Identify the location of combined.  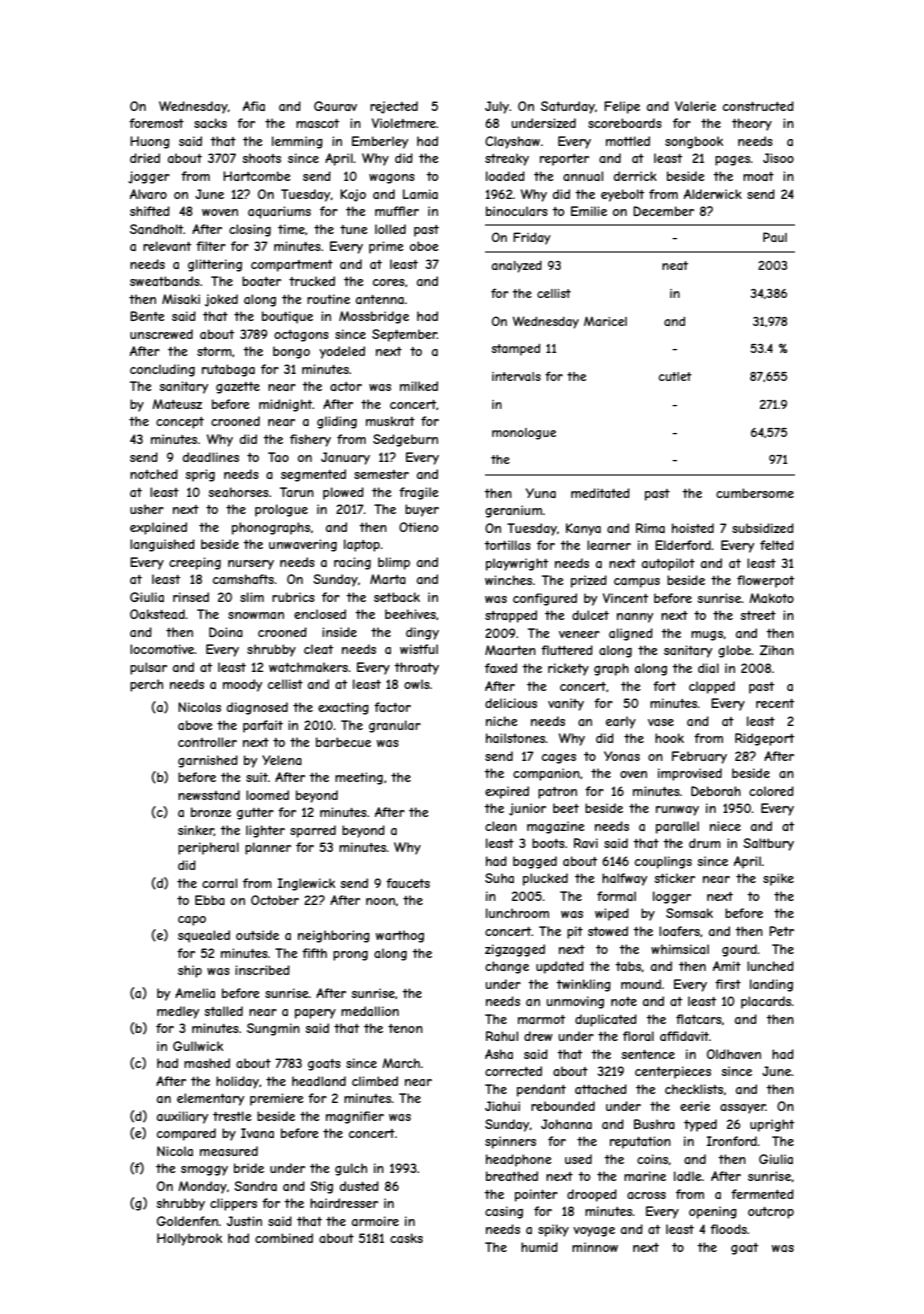
(284, 1238).
